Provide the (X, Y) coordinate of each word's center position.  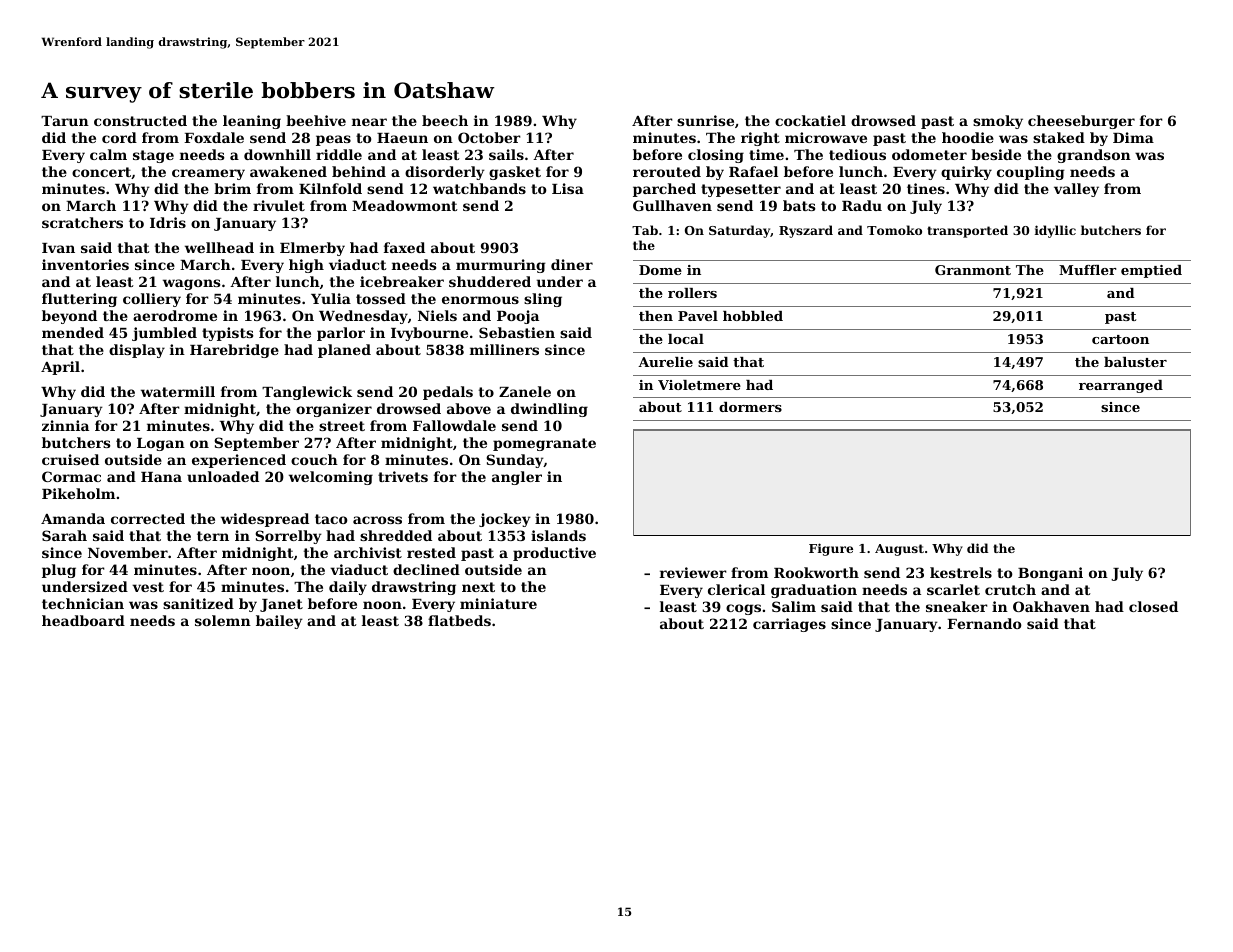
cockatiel (810, 120)
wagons (192, 284)
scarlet (953, 589)
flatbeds (459, 620)
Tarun (65, 121)
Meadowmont (405, 205)
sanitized (198, 603)
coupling (1031, 173)
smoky (998, 122)
